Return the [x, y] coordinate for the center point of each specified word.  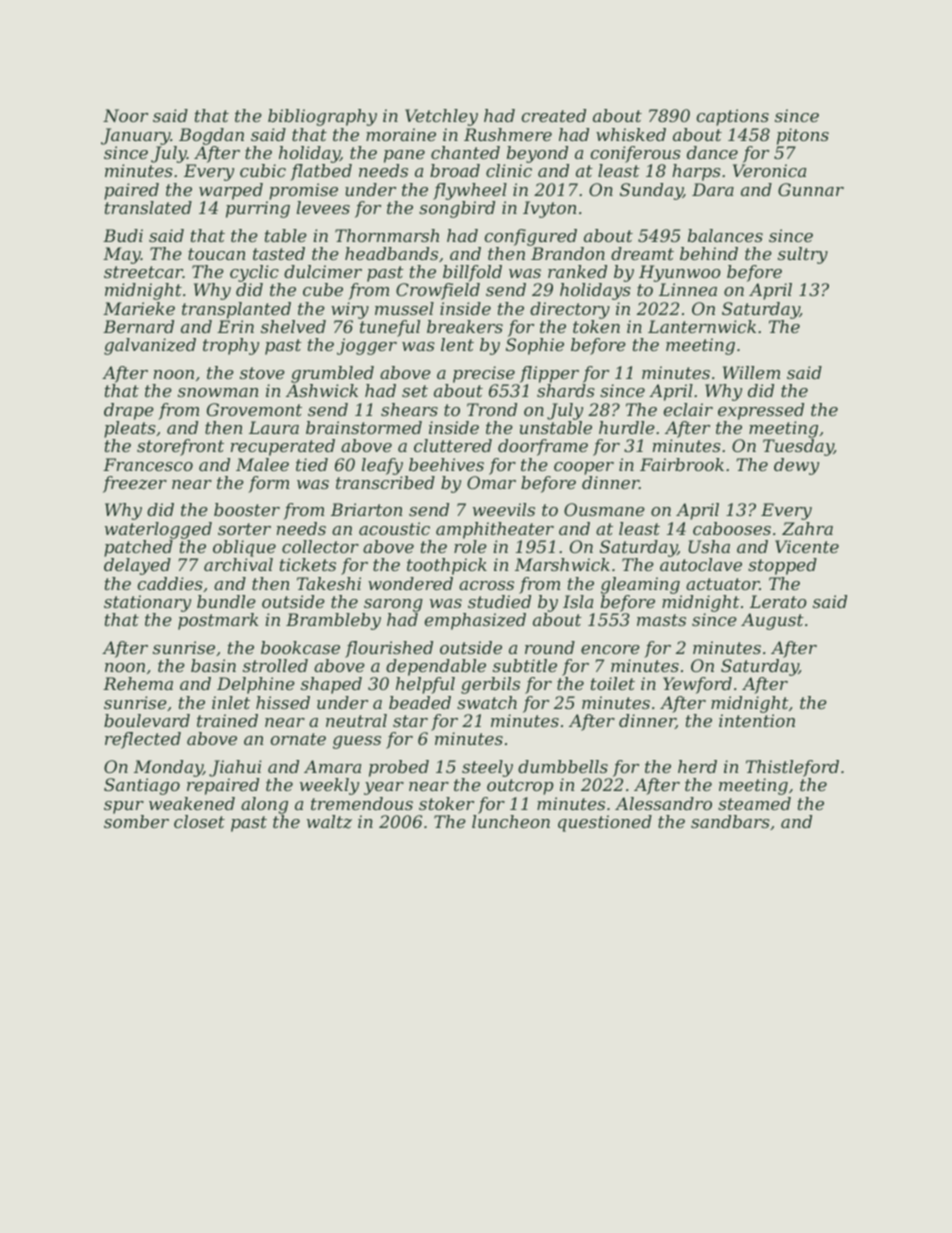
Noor [125, 115]
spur [124, 807]
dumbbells [563, 766]
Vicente [807, 546]
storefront [180, 447]
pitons [803, 136]
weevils [504, 509]
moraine [401, 134]
